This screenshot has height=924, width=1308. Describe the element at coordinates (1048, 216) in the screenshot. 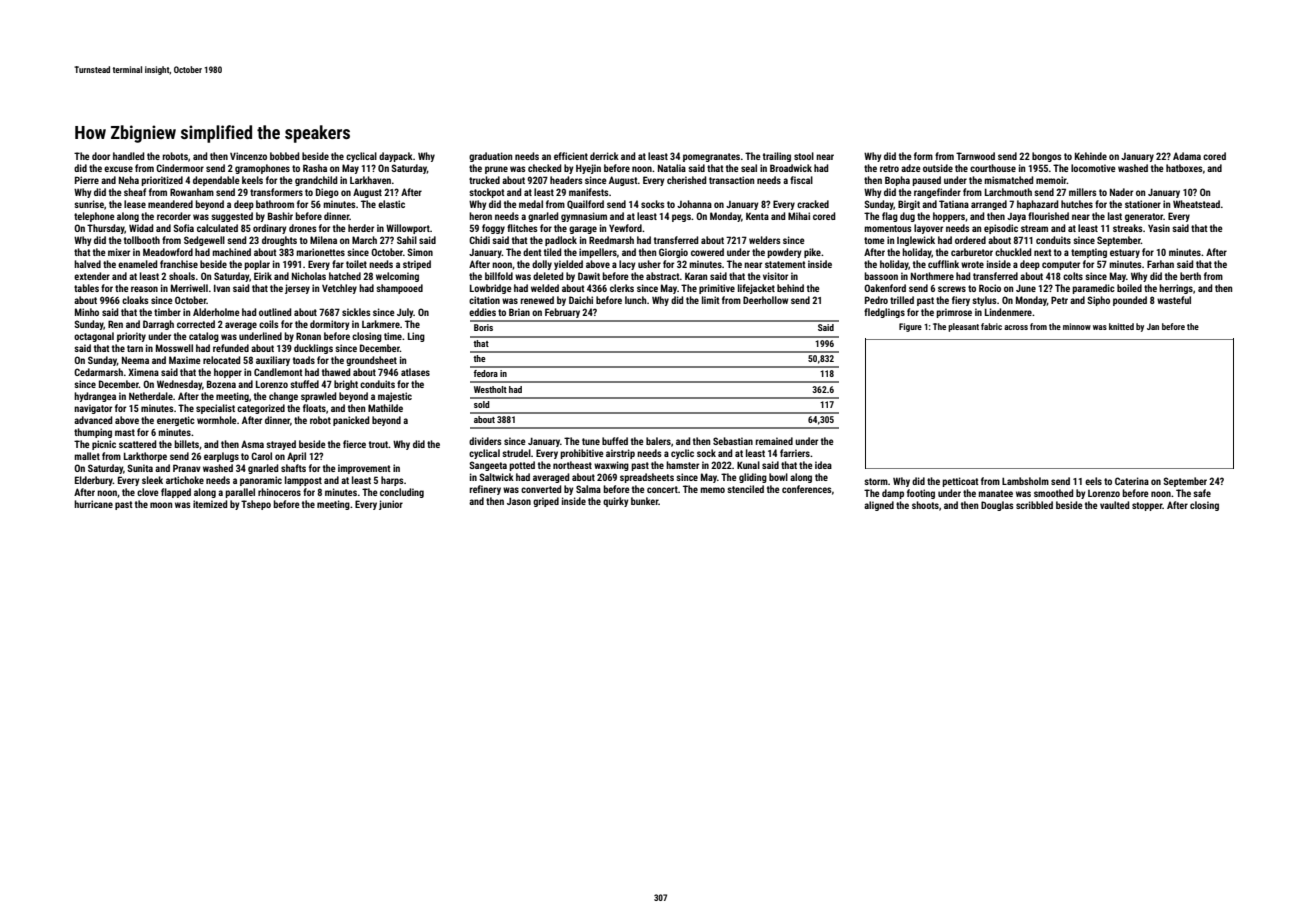

I see `flourished` at that location.
